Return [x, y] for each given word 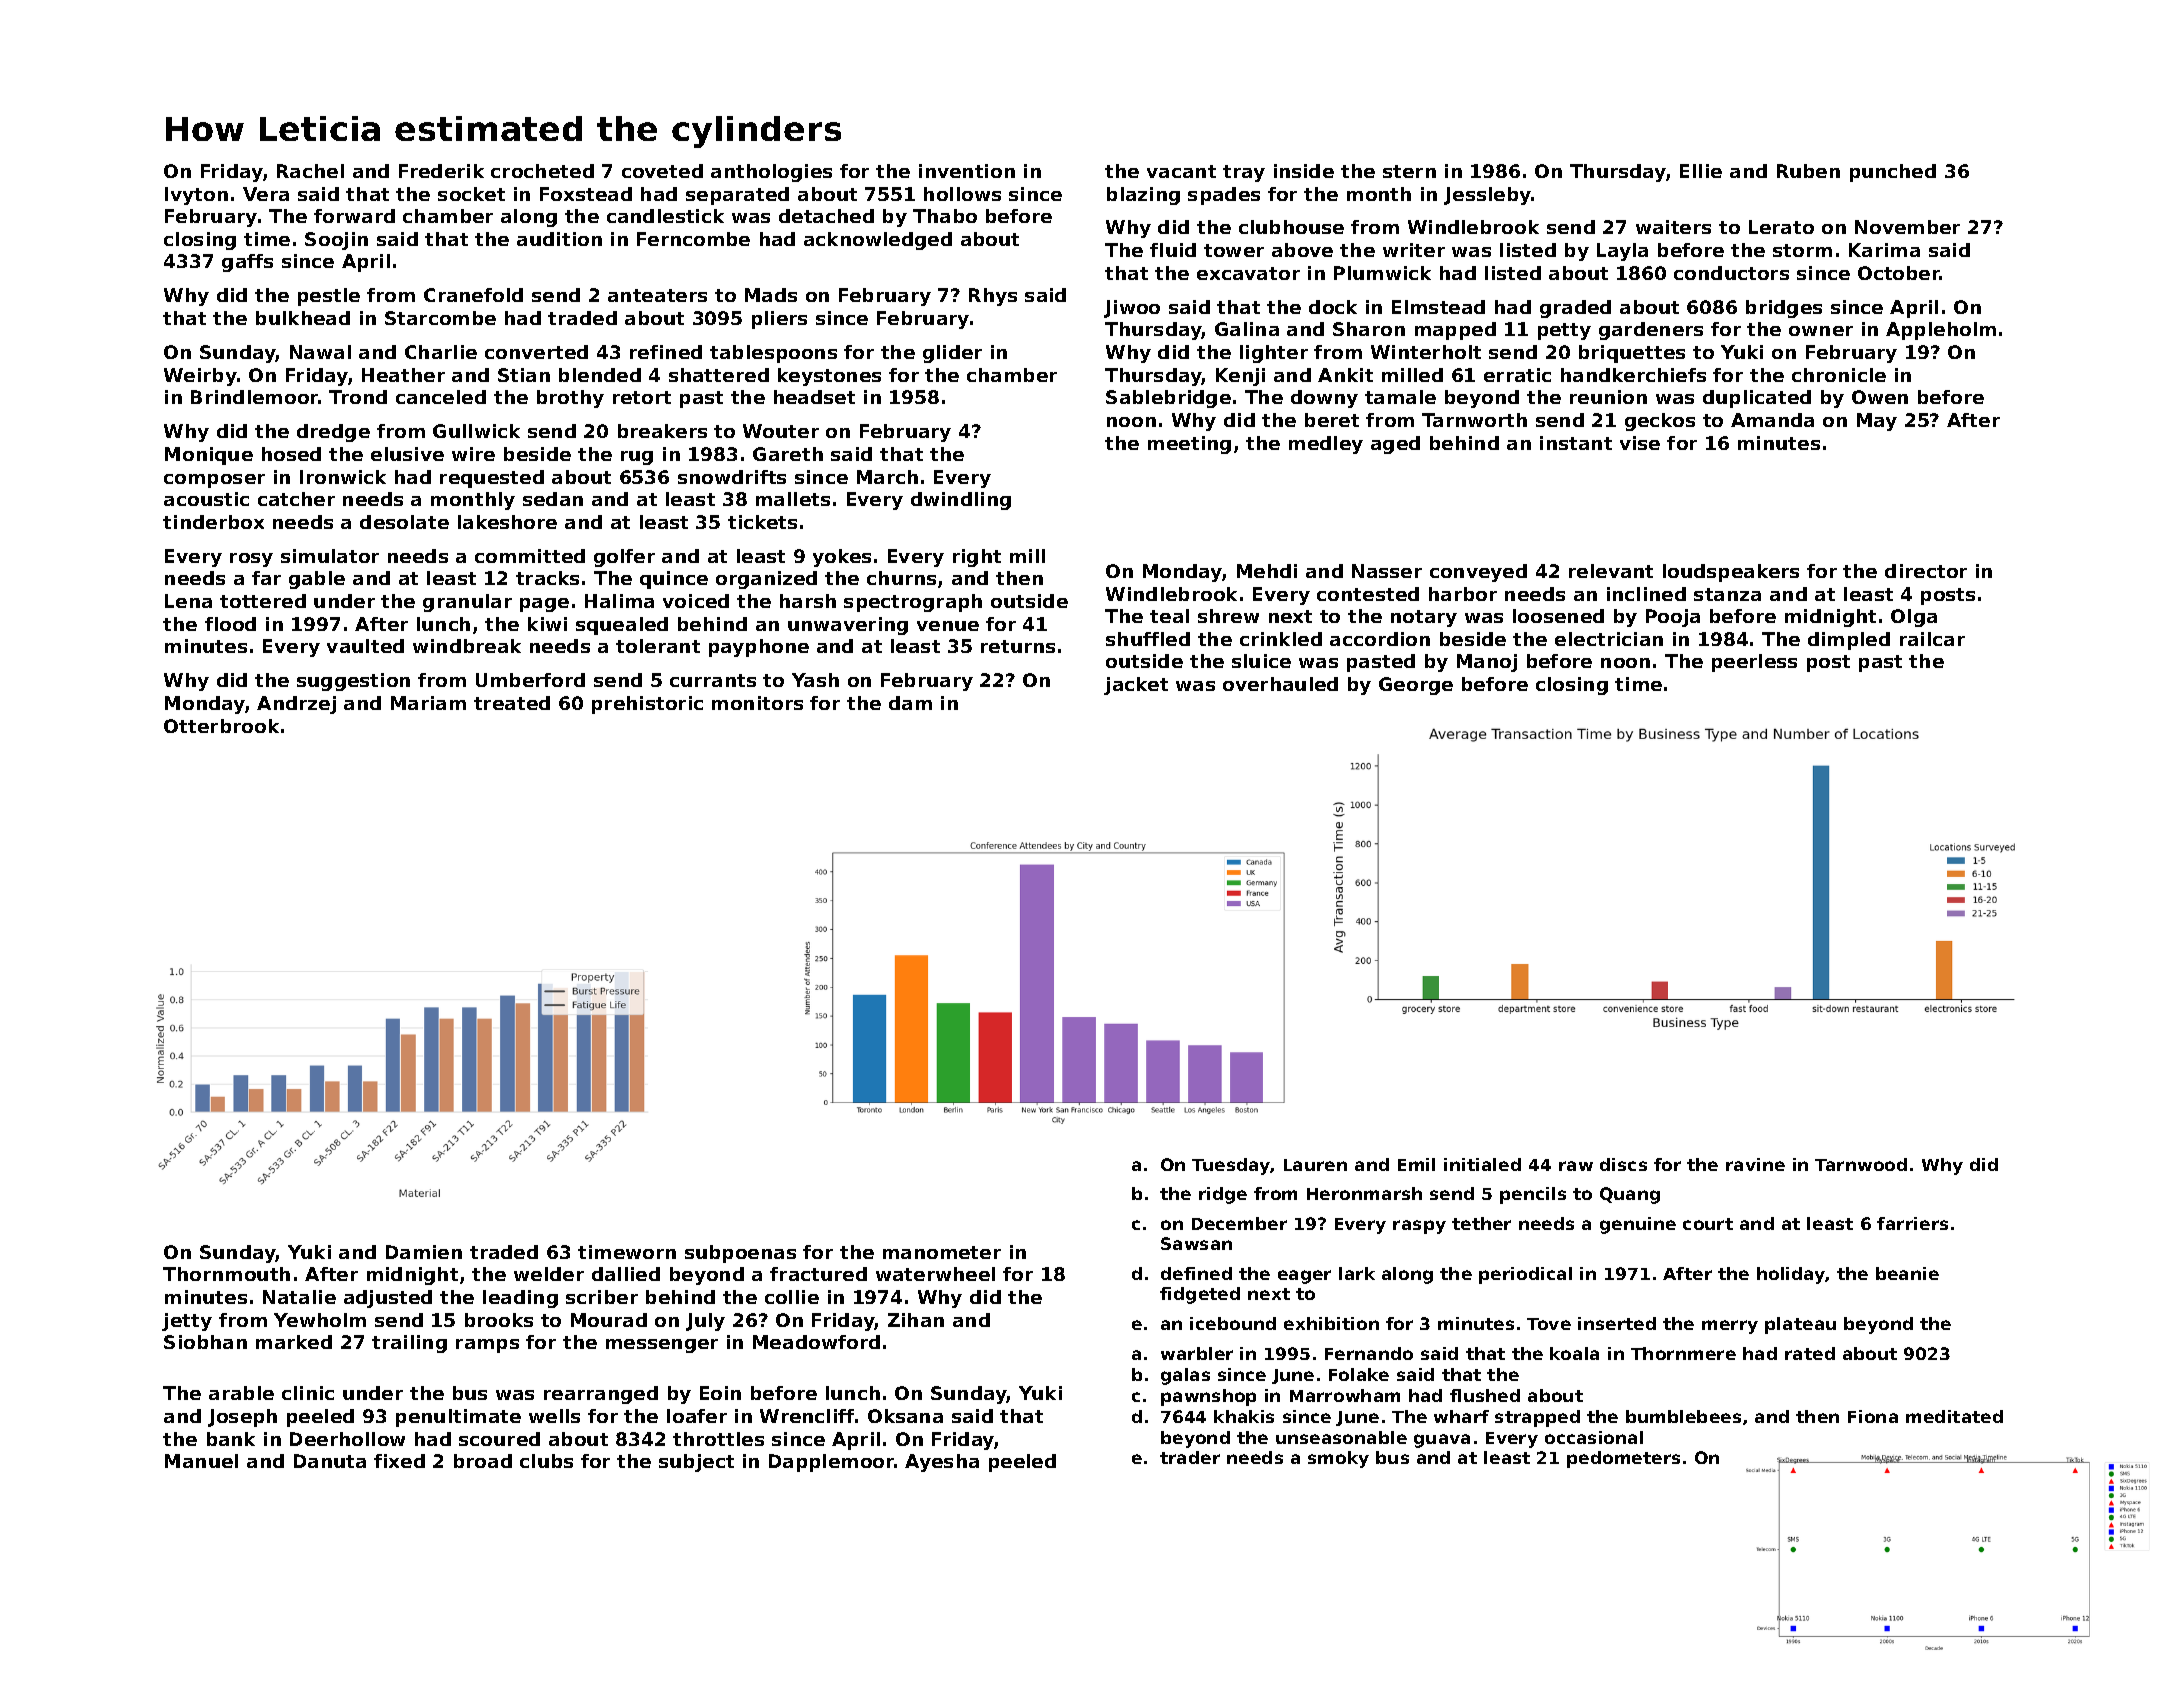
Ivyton [196, 196]
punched [1893, 173]
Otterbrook [221, 726]
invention [967, 171]
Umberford [530, 680]
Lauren [1315, 1165]
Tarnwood [1861, 1164]
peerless [1754, 663]
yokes [842, 558]
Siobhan [205, 1342]
